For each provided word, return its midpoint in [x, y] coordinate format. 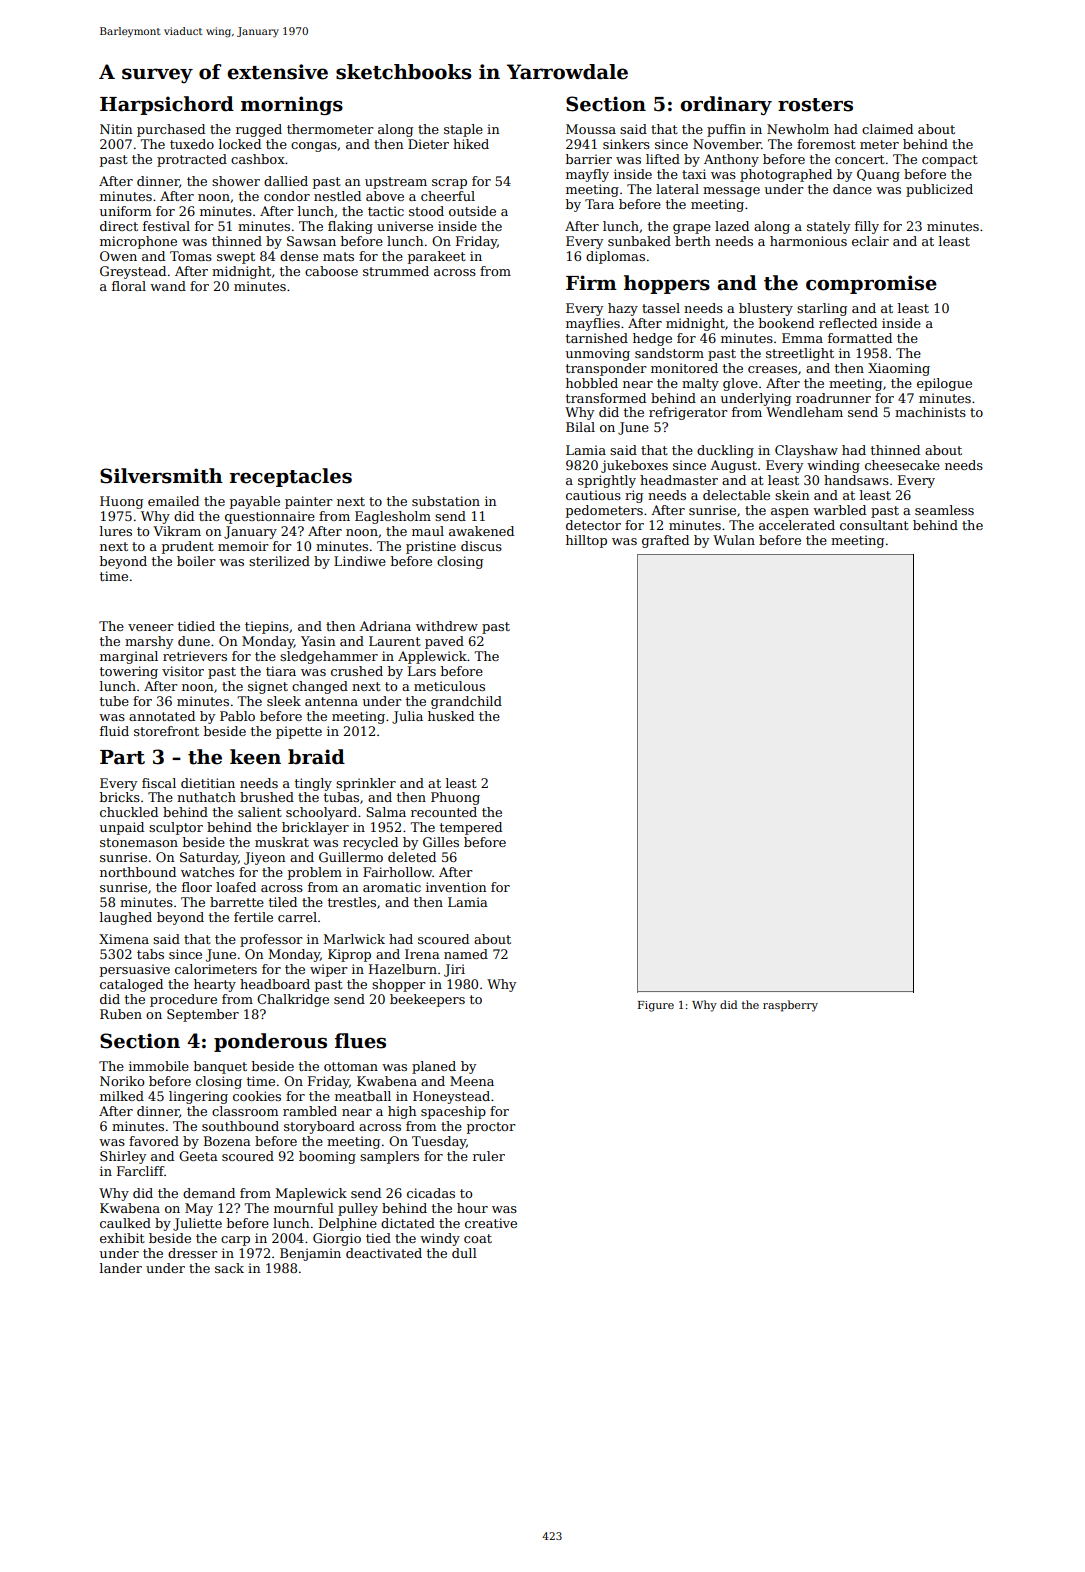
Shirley [123, 1157]
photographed [786, 175]
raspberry [790, 1006]
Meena [472, 1081]
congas [314, 147]
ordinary [726, 105]
